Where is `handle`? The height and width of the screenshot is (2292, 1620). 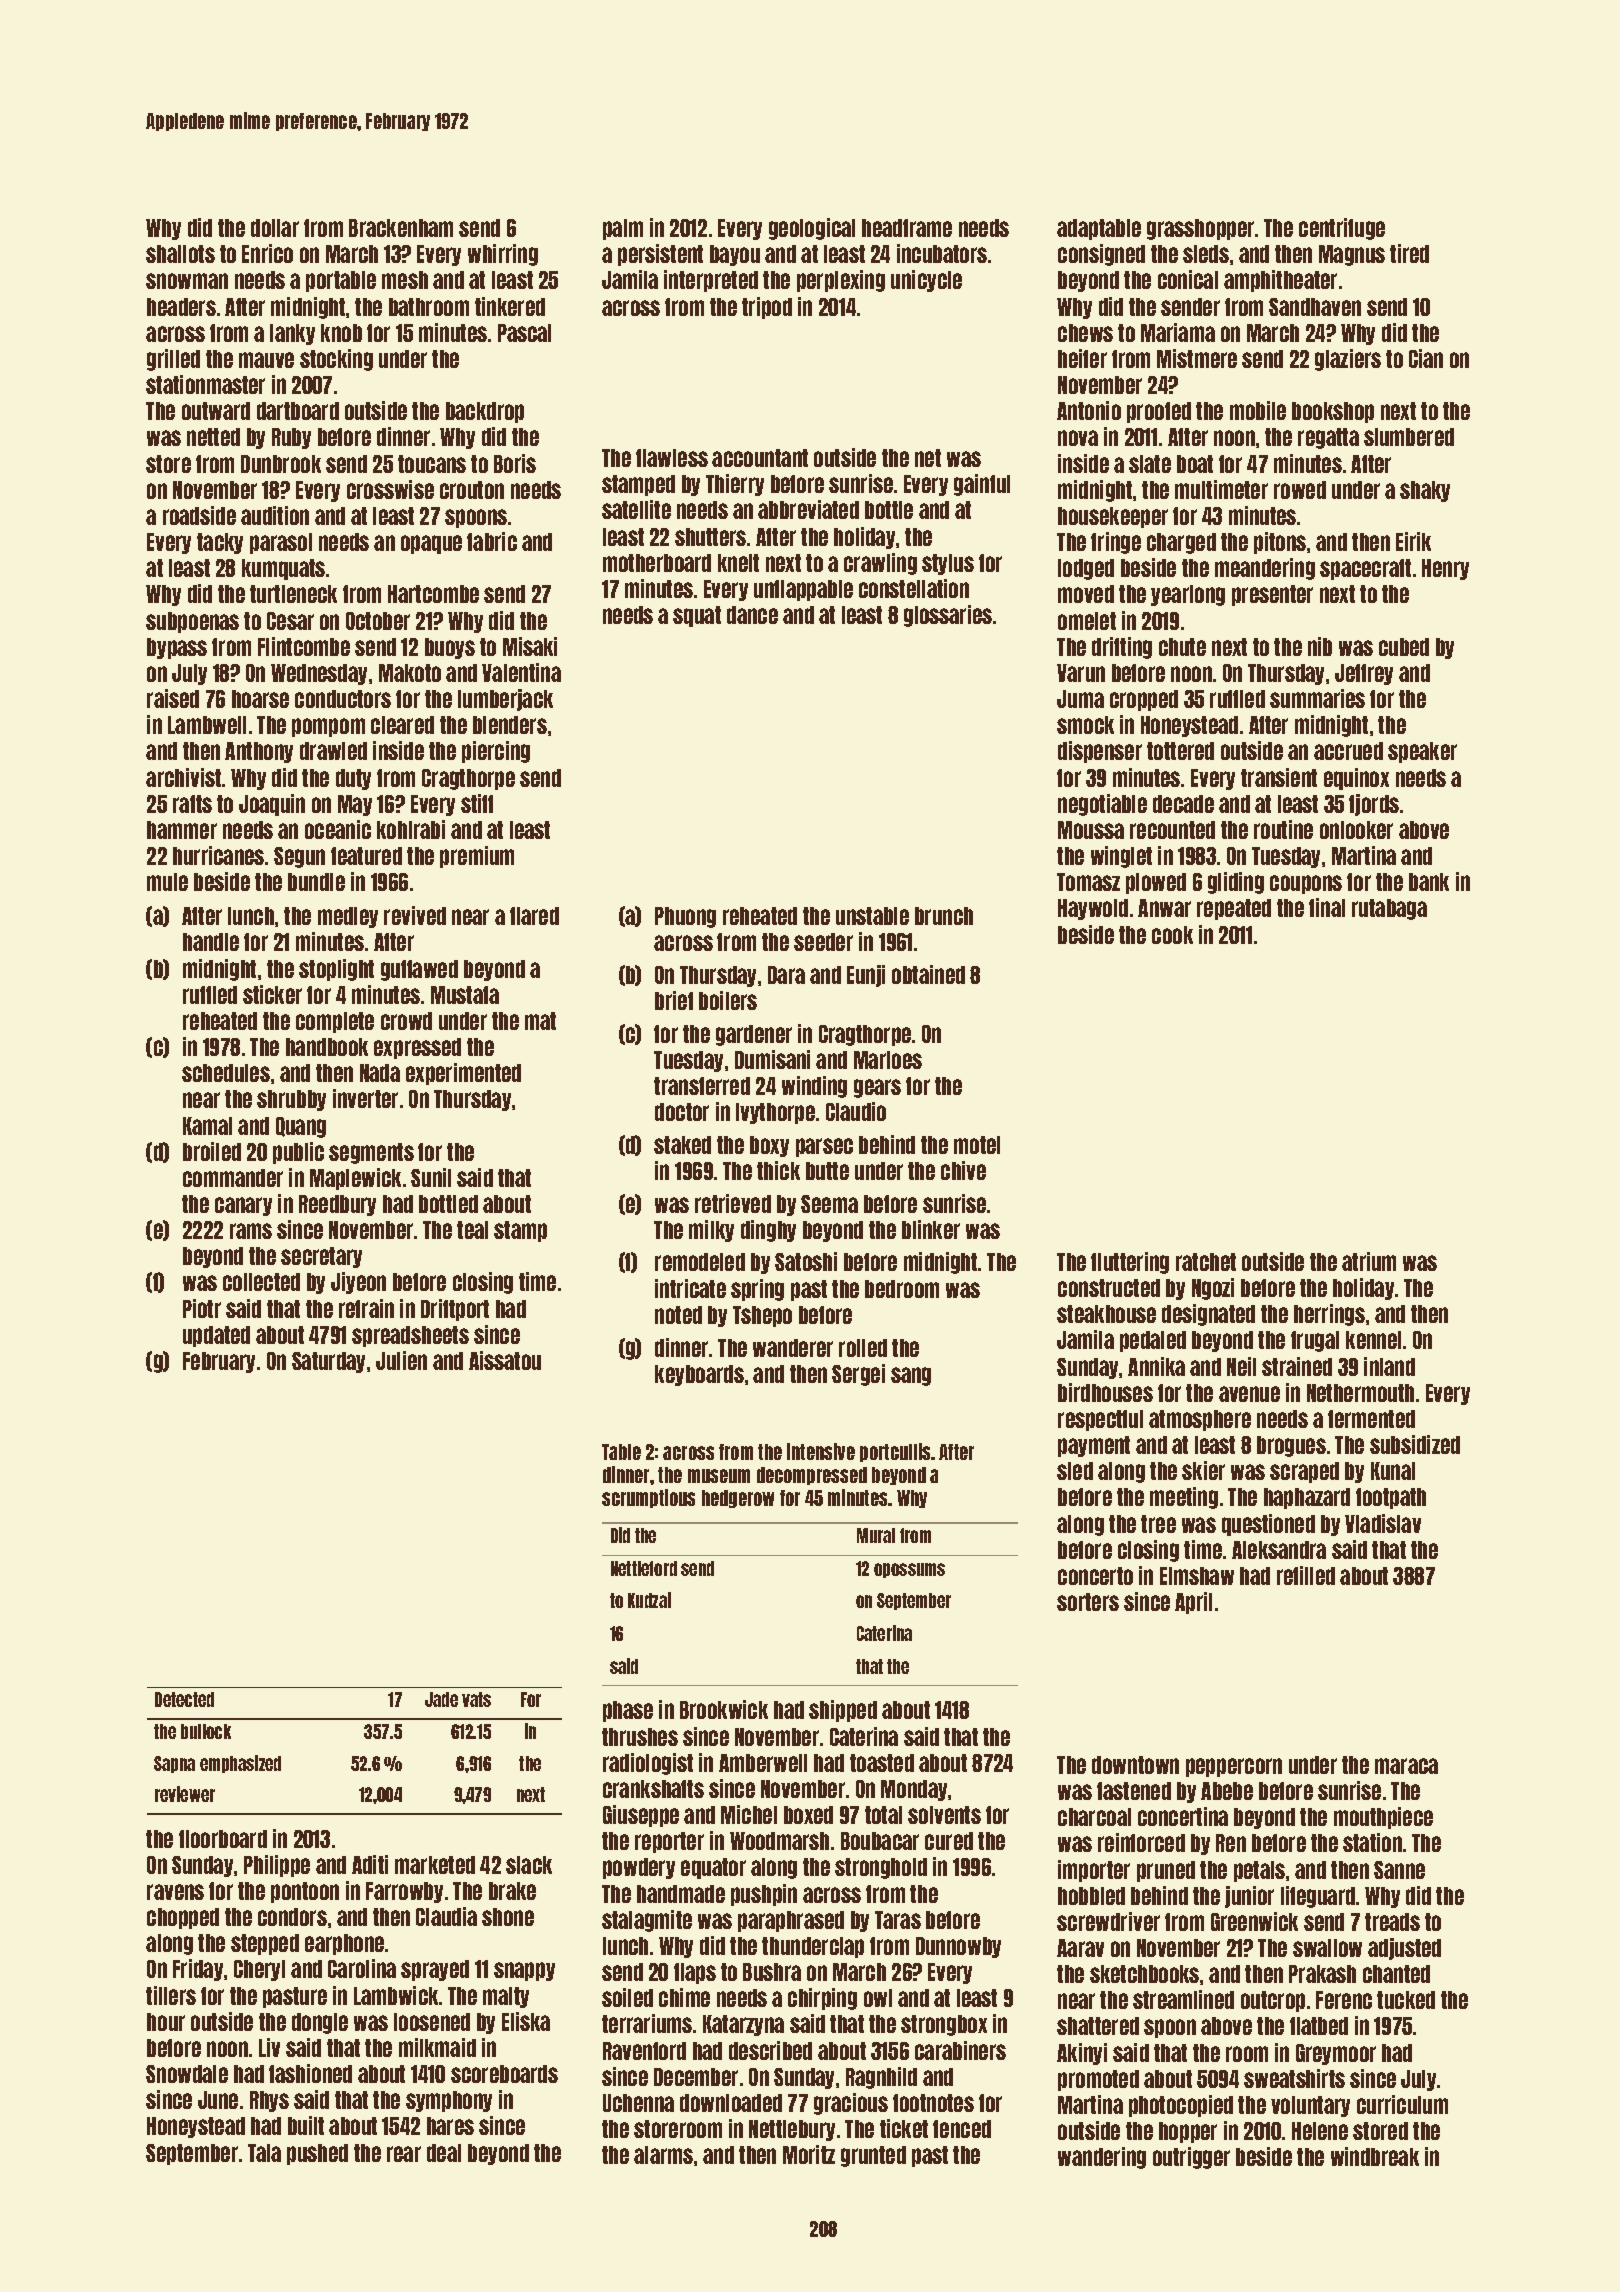 handle is located at coordinates (211, 942).
